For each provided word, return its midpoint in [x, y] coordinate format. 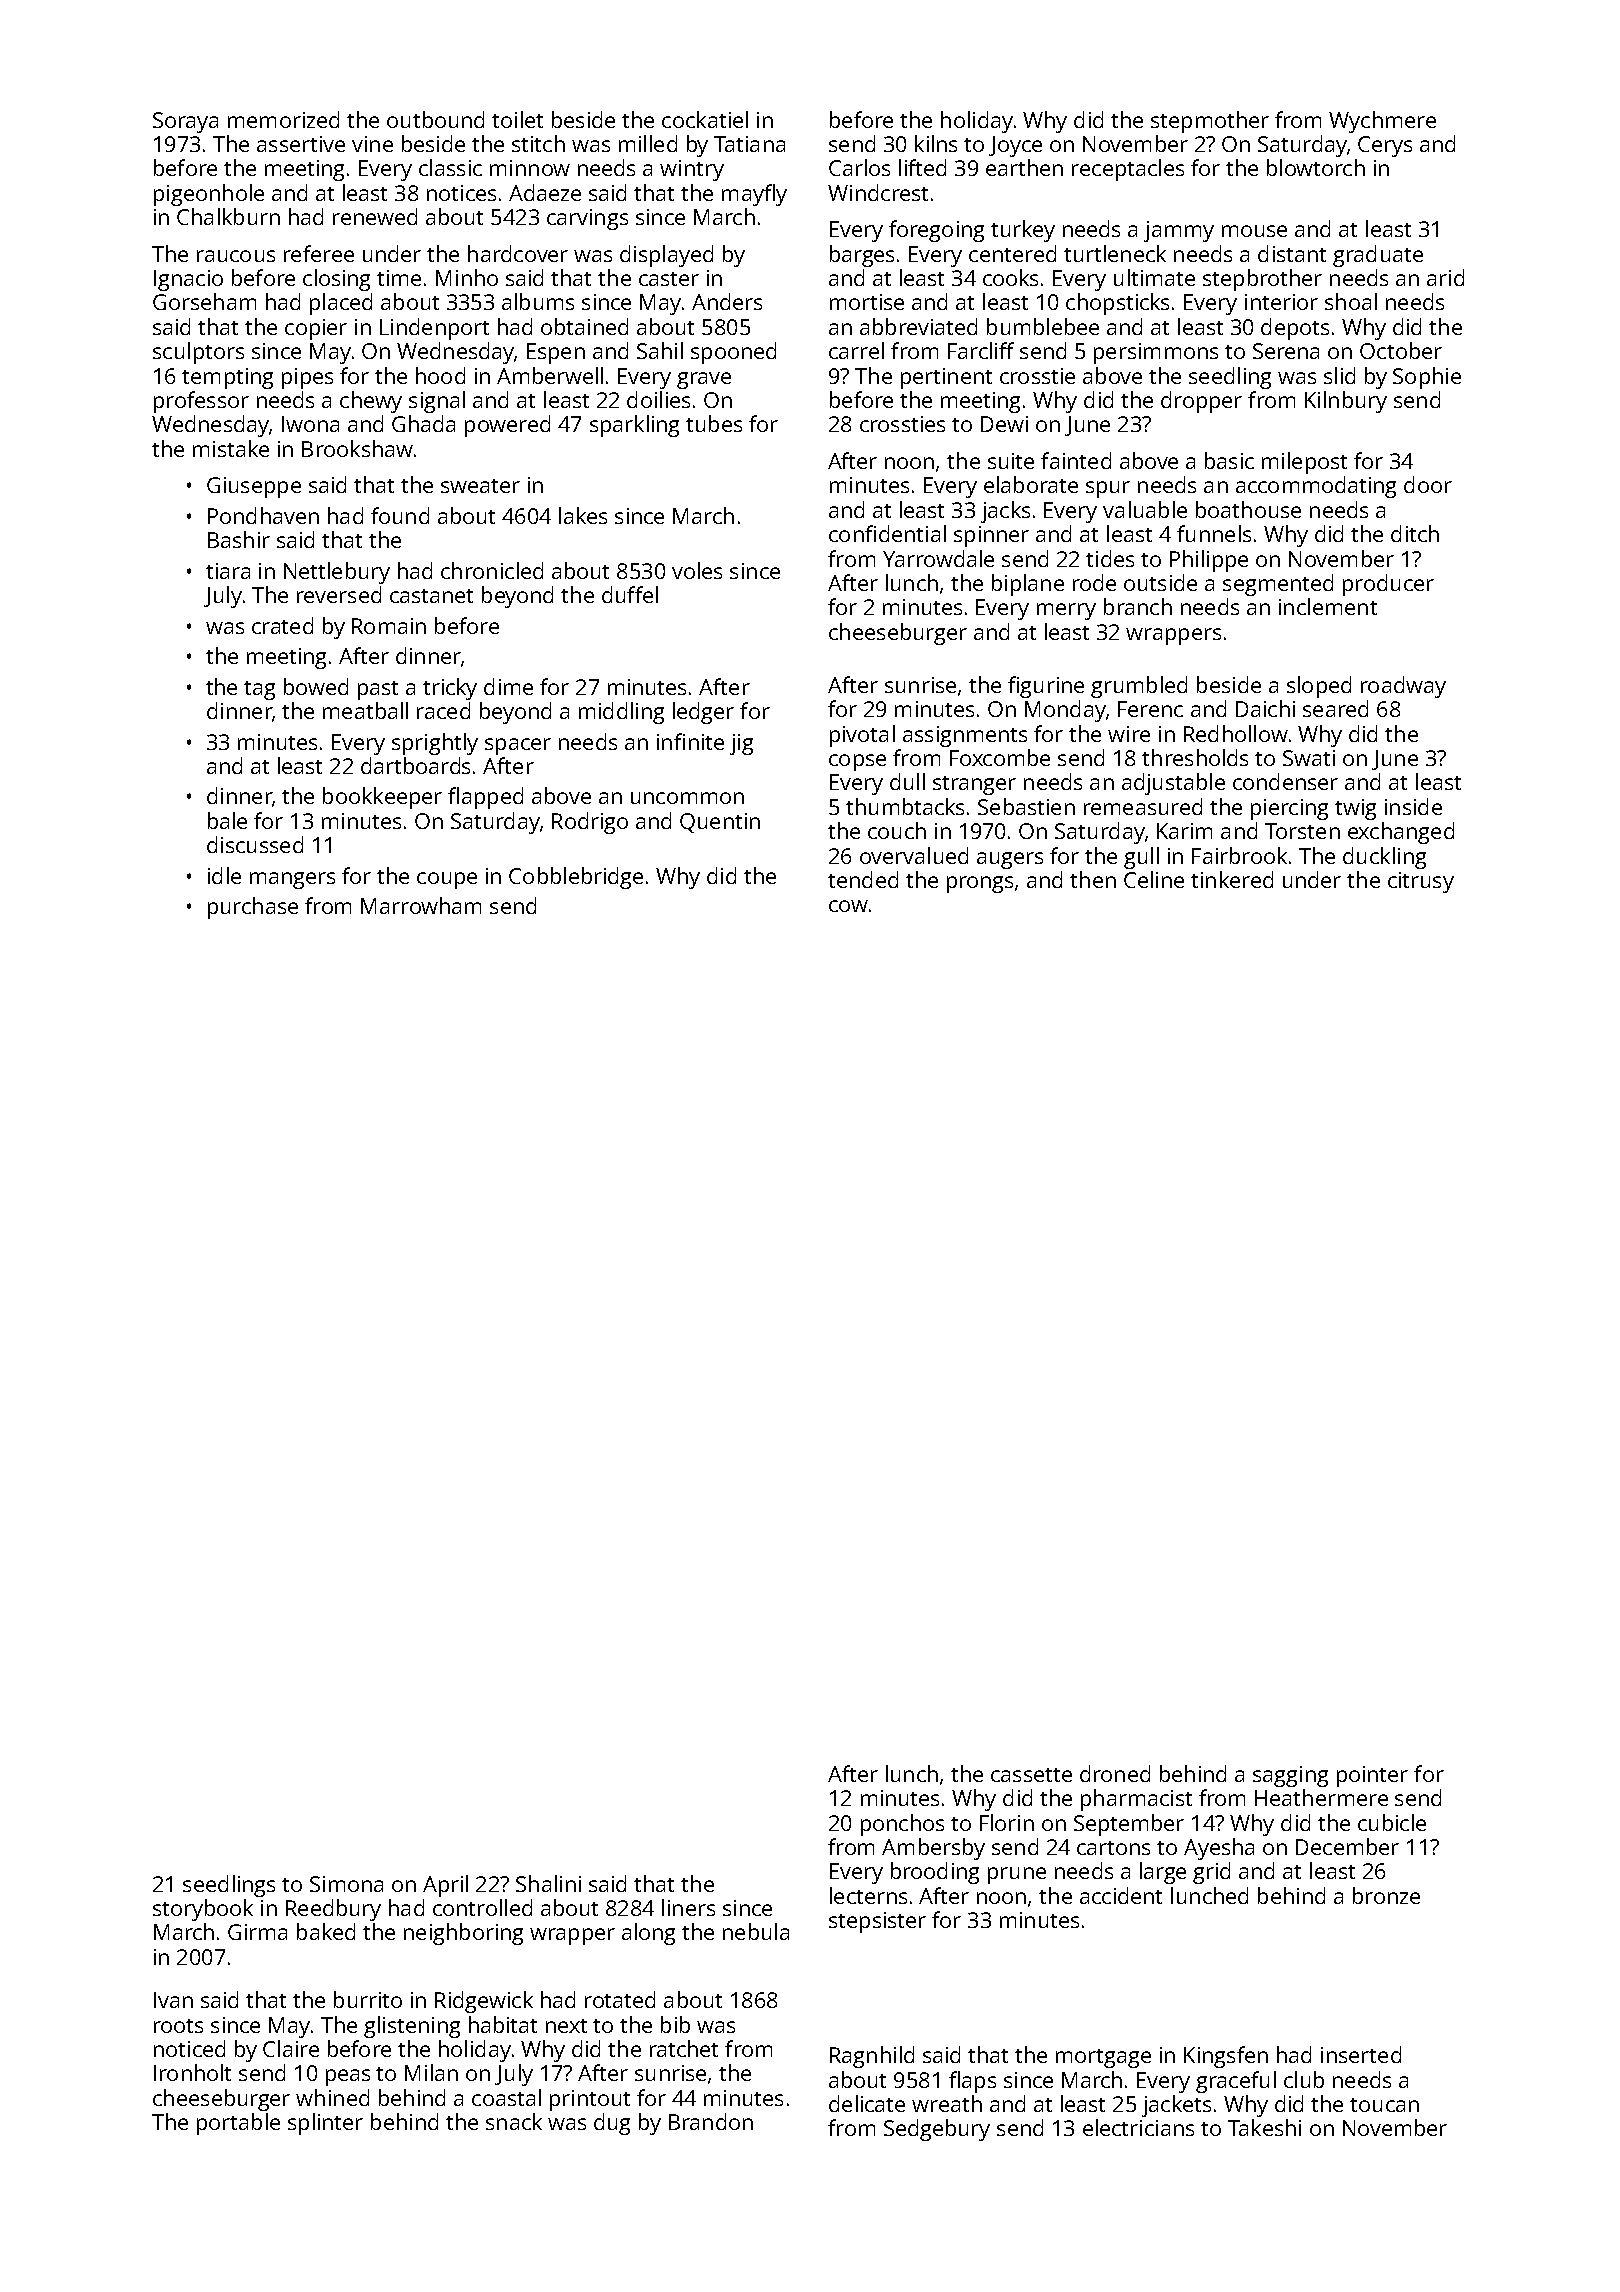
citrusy [1421, 882]
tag [259, 690]
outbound [435, 119]
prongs [980, 884]
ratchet [684, 2048]
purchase [253, 908]
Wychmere [1382, 122]
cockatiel [705, 119]
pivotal [862, 736]
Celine [1154, 879]
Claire [291, 2048]
